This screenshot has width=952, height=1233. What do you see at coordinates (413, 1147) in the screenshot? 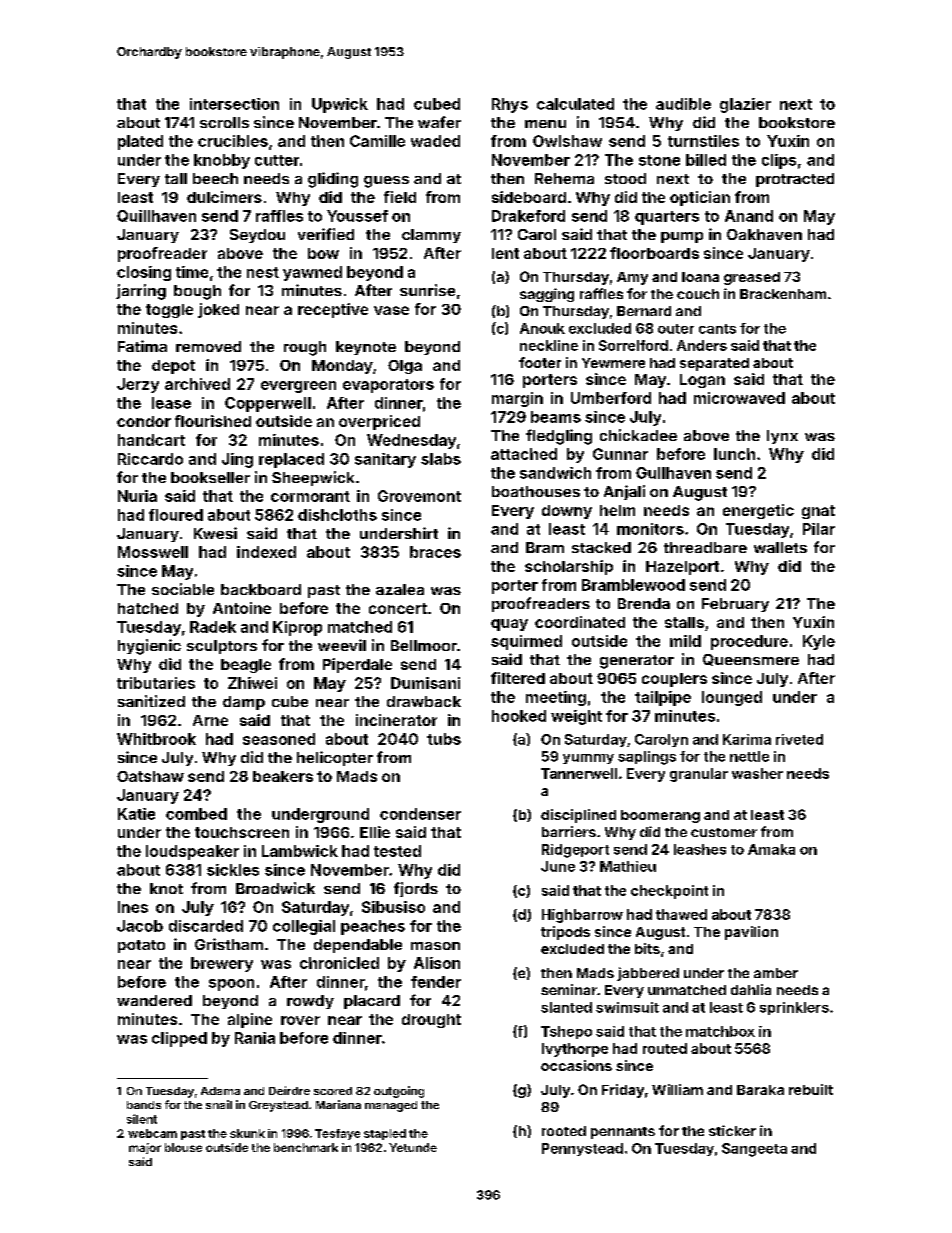
I see `Yetunde` at bounding box center [413, 1147].
